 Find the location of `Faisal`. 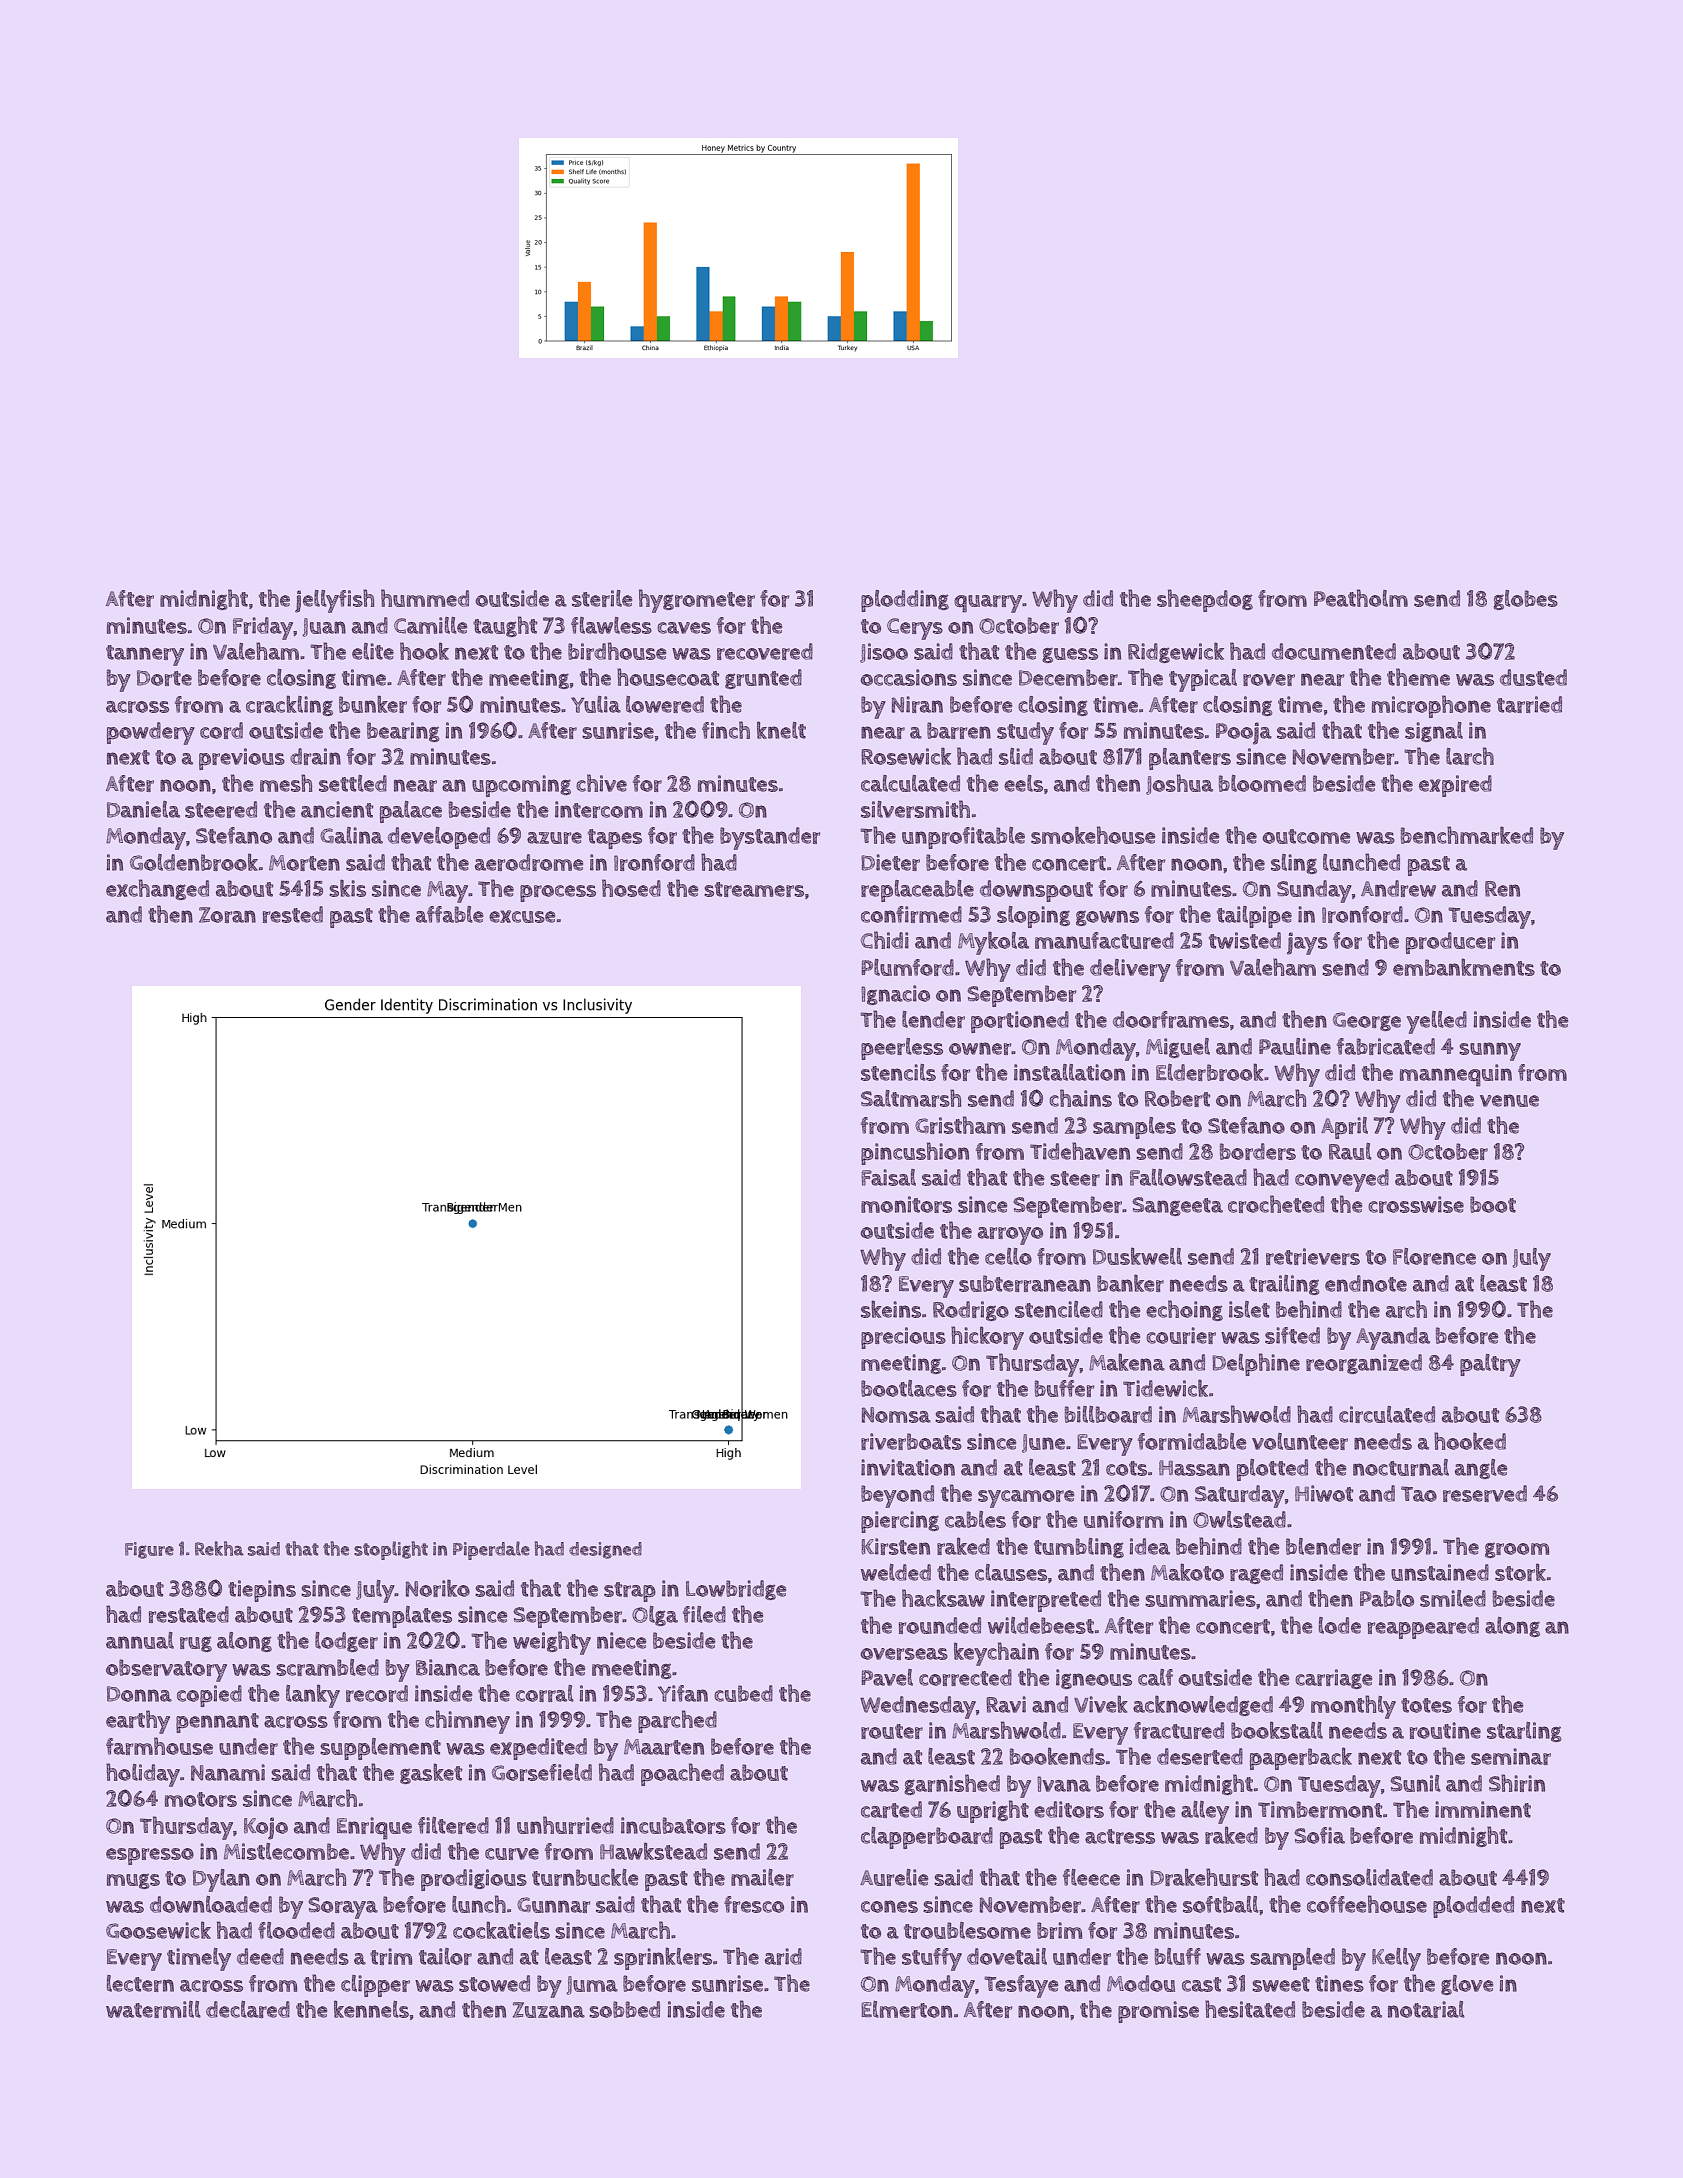

Faisal is located at coordinates (888, 1177).
